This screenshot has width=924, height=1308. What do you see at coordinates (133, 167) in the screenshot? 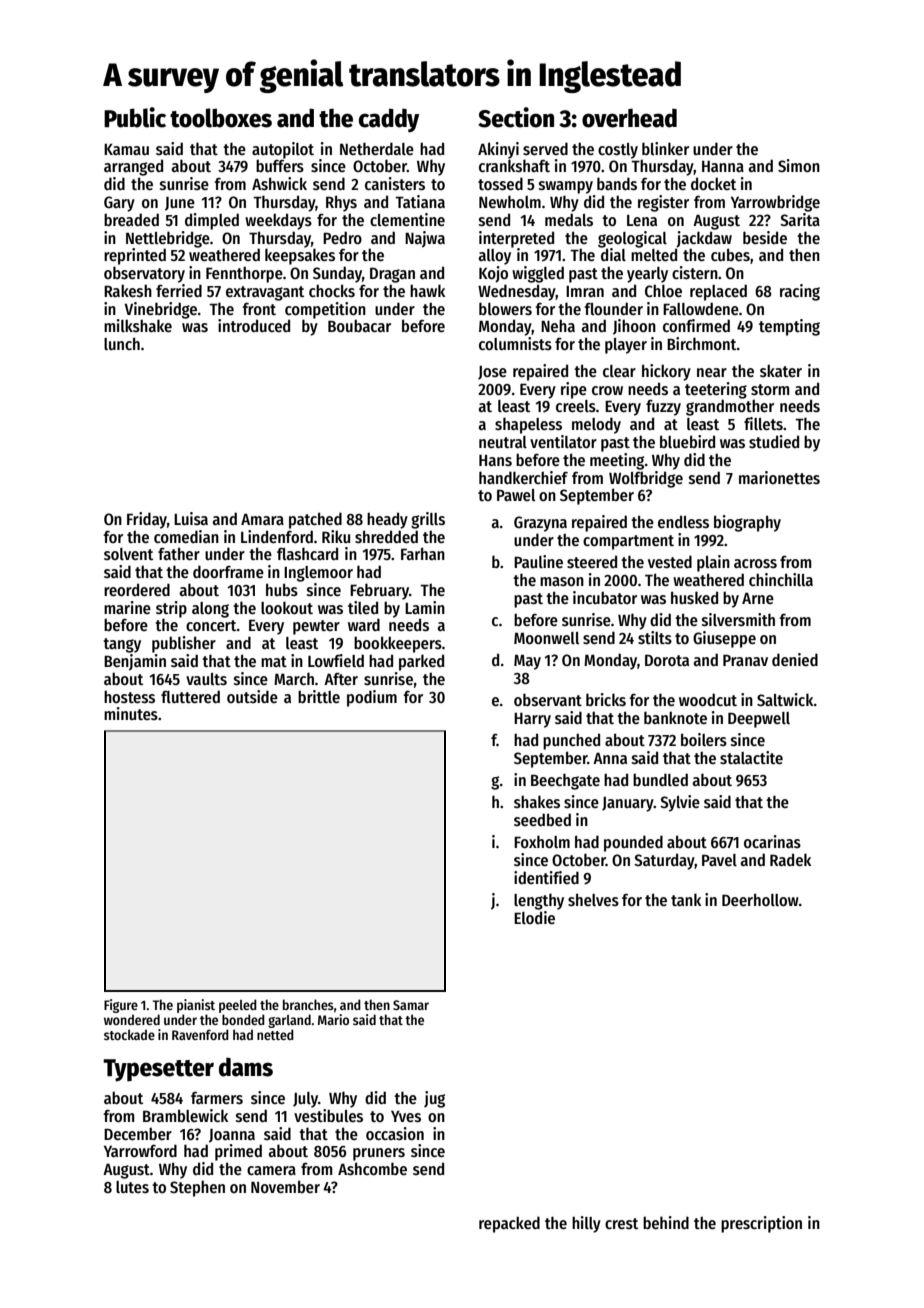
I see `arranged` at bounding box center [133, 167].
